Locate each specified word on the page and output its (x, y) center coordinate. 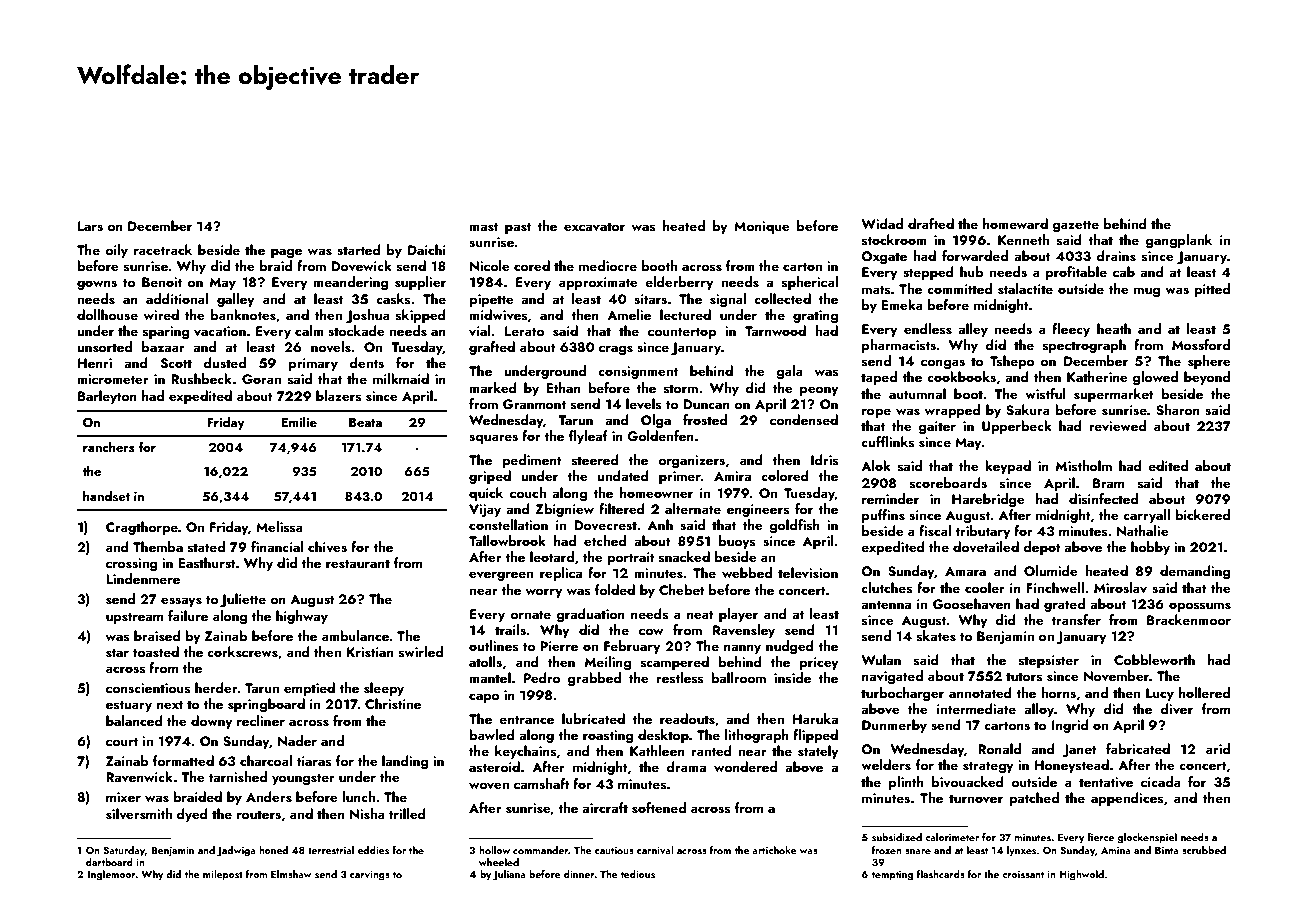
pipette (491, 300)
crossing (132, 565)
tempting (892, 876)
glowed (1155, 378)
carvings (370, 876)
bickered (1202, 514)
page (286, 253)
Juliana (509, 875)
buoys (737, 542)
